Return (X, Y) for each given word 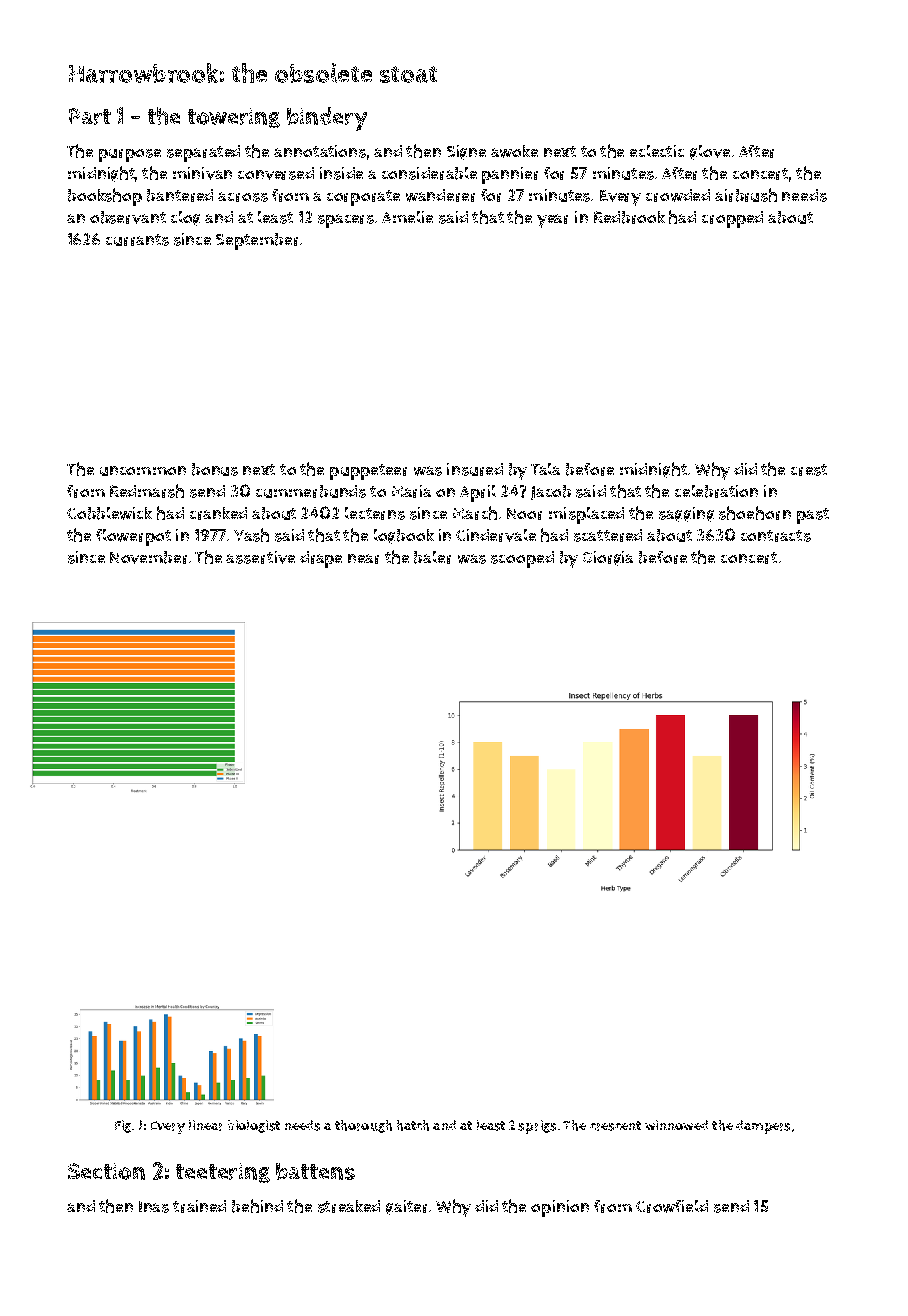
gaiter (406, 1207)
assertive (260, 557)
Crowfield (672, 1206)
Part (90, 116)
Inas (154, 1207)
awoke (514, 151)
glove (710, 152)
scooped (522, 559)
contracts (776, 536)
